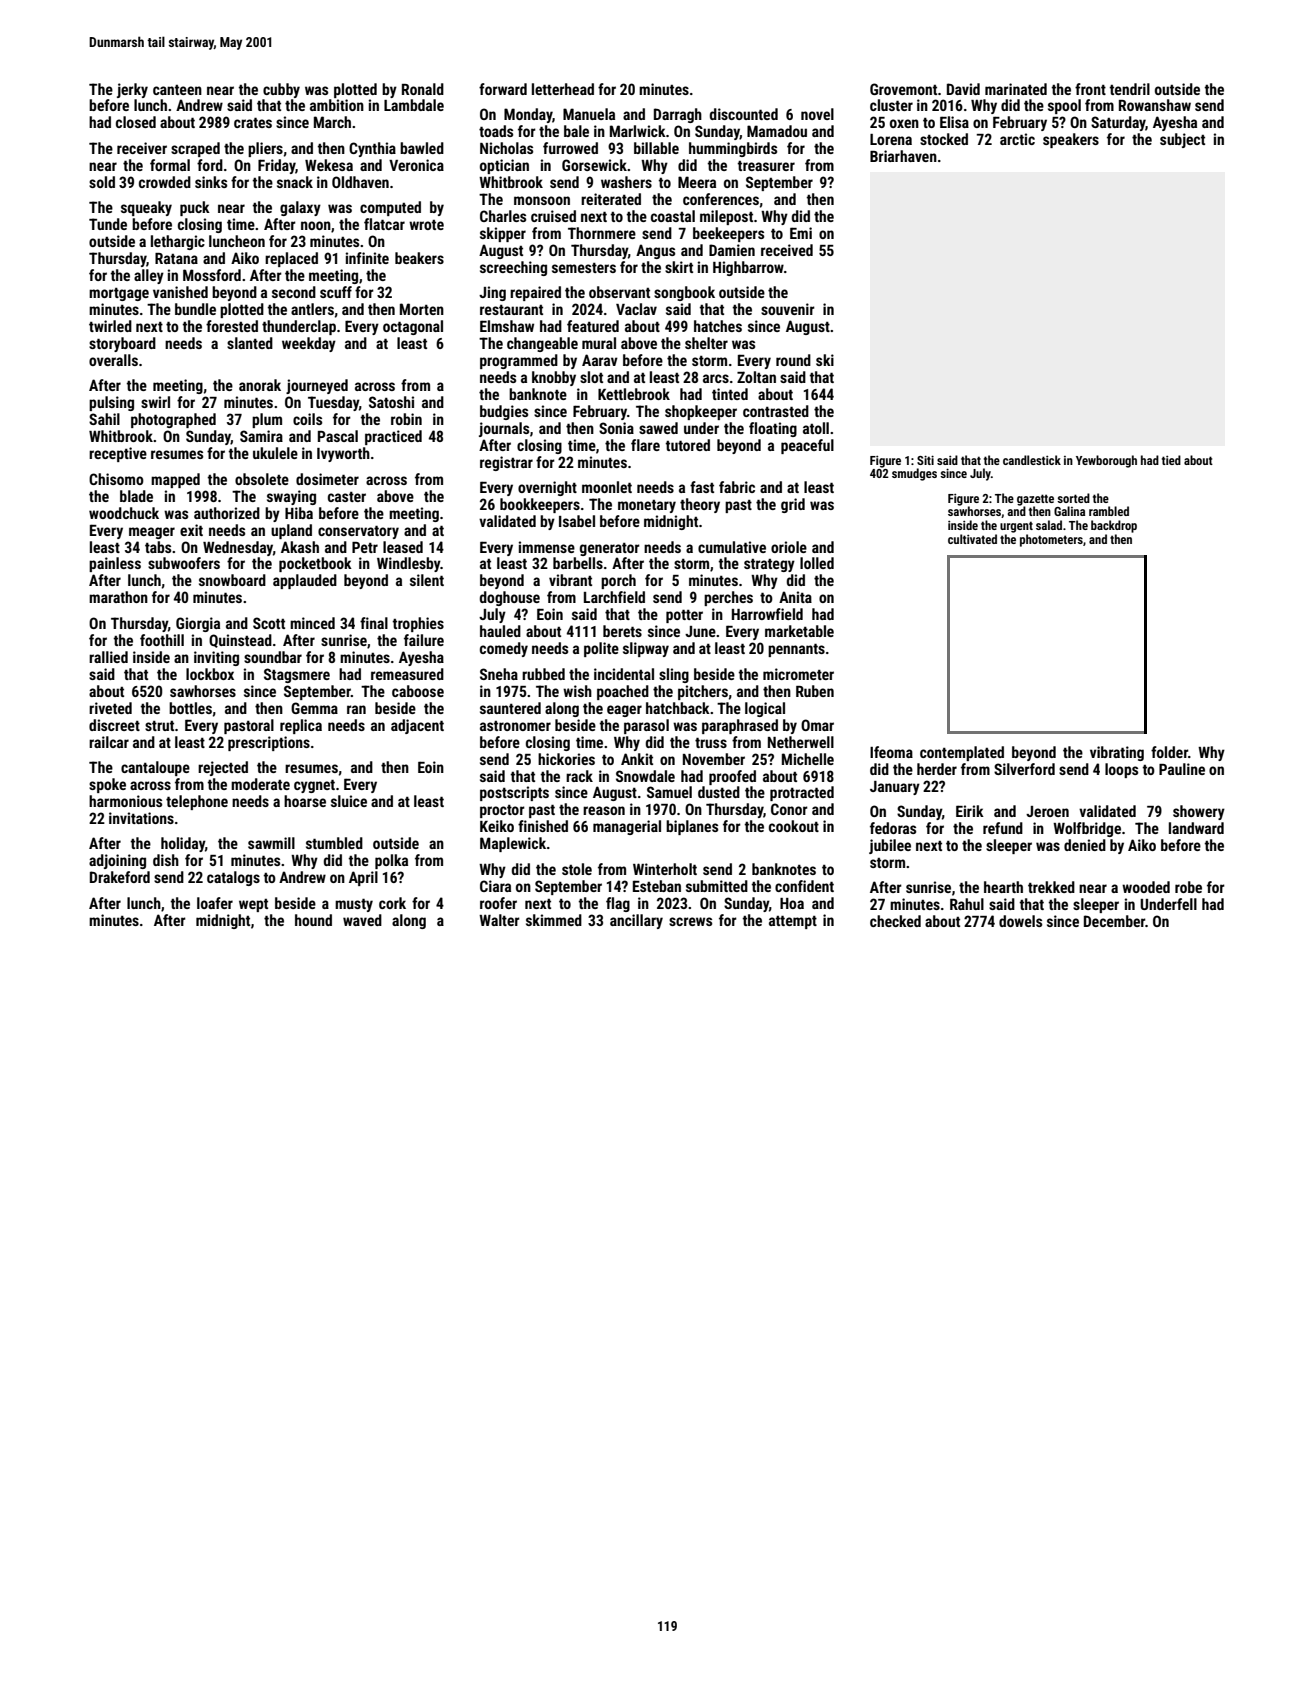 The height and width of the screenshot is (1700, 1314). I want to click on December, so click(1114, 921).
